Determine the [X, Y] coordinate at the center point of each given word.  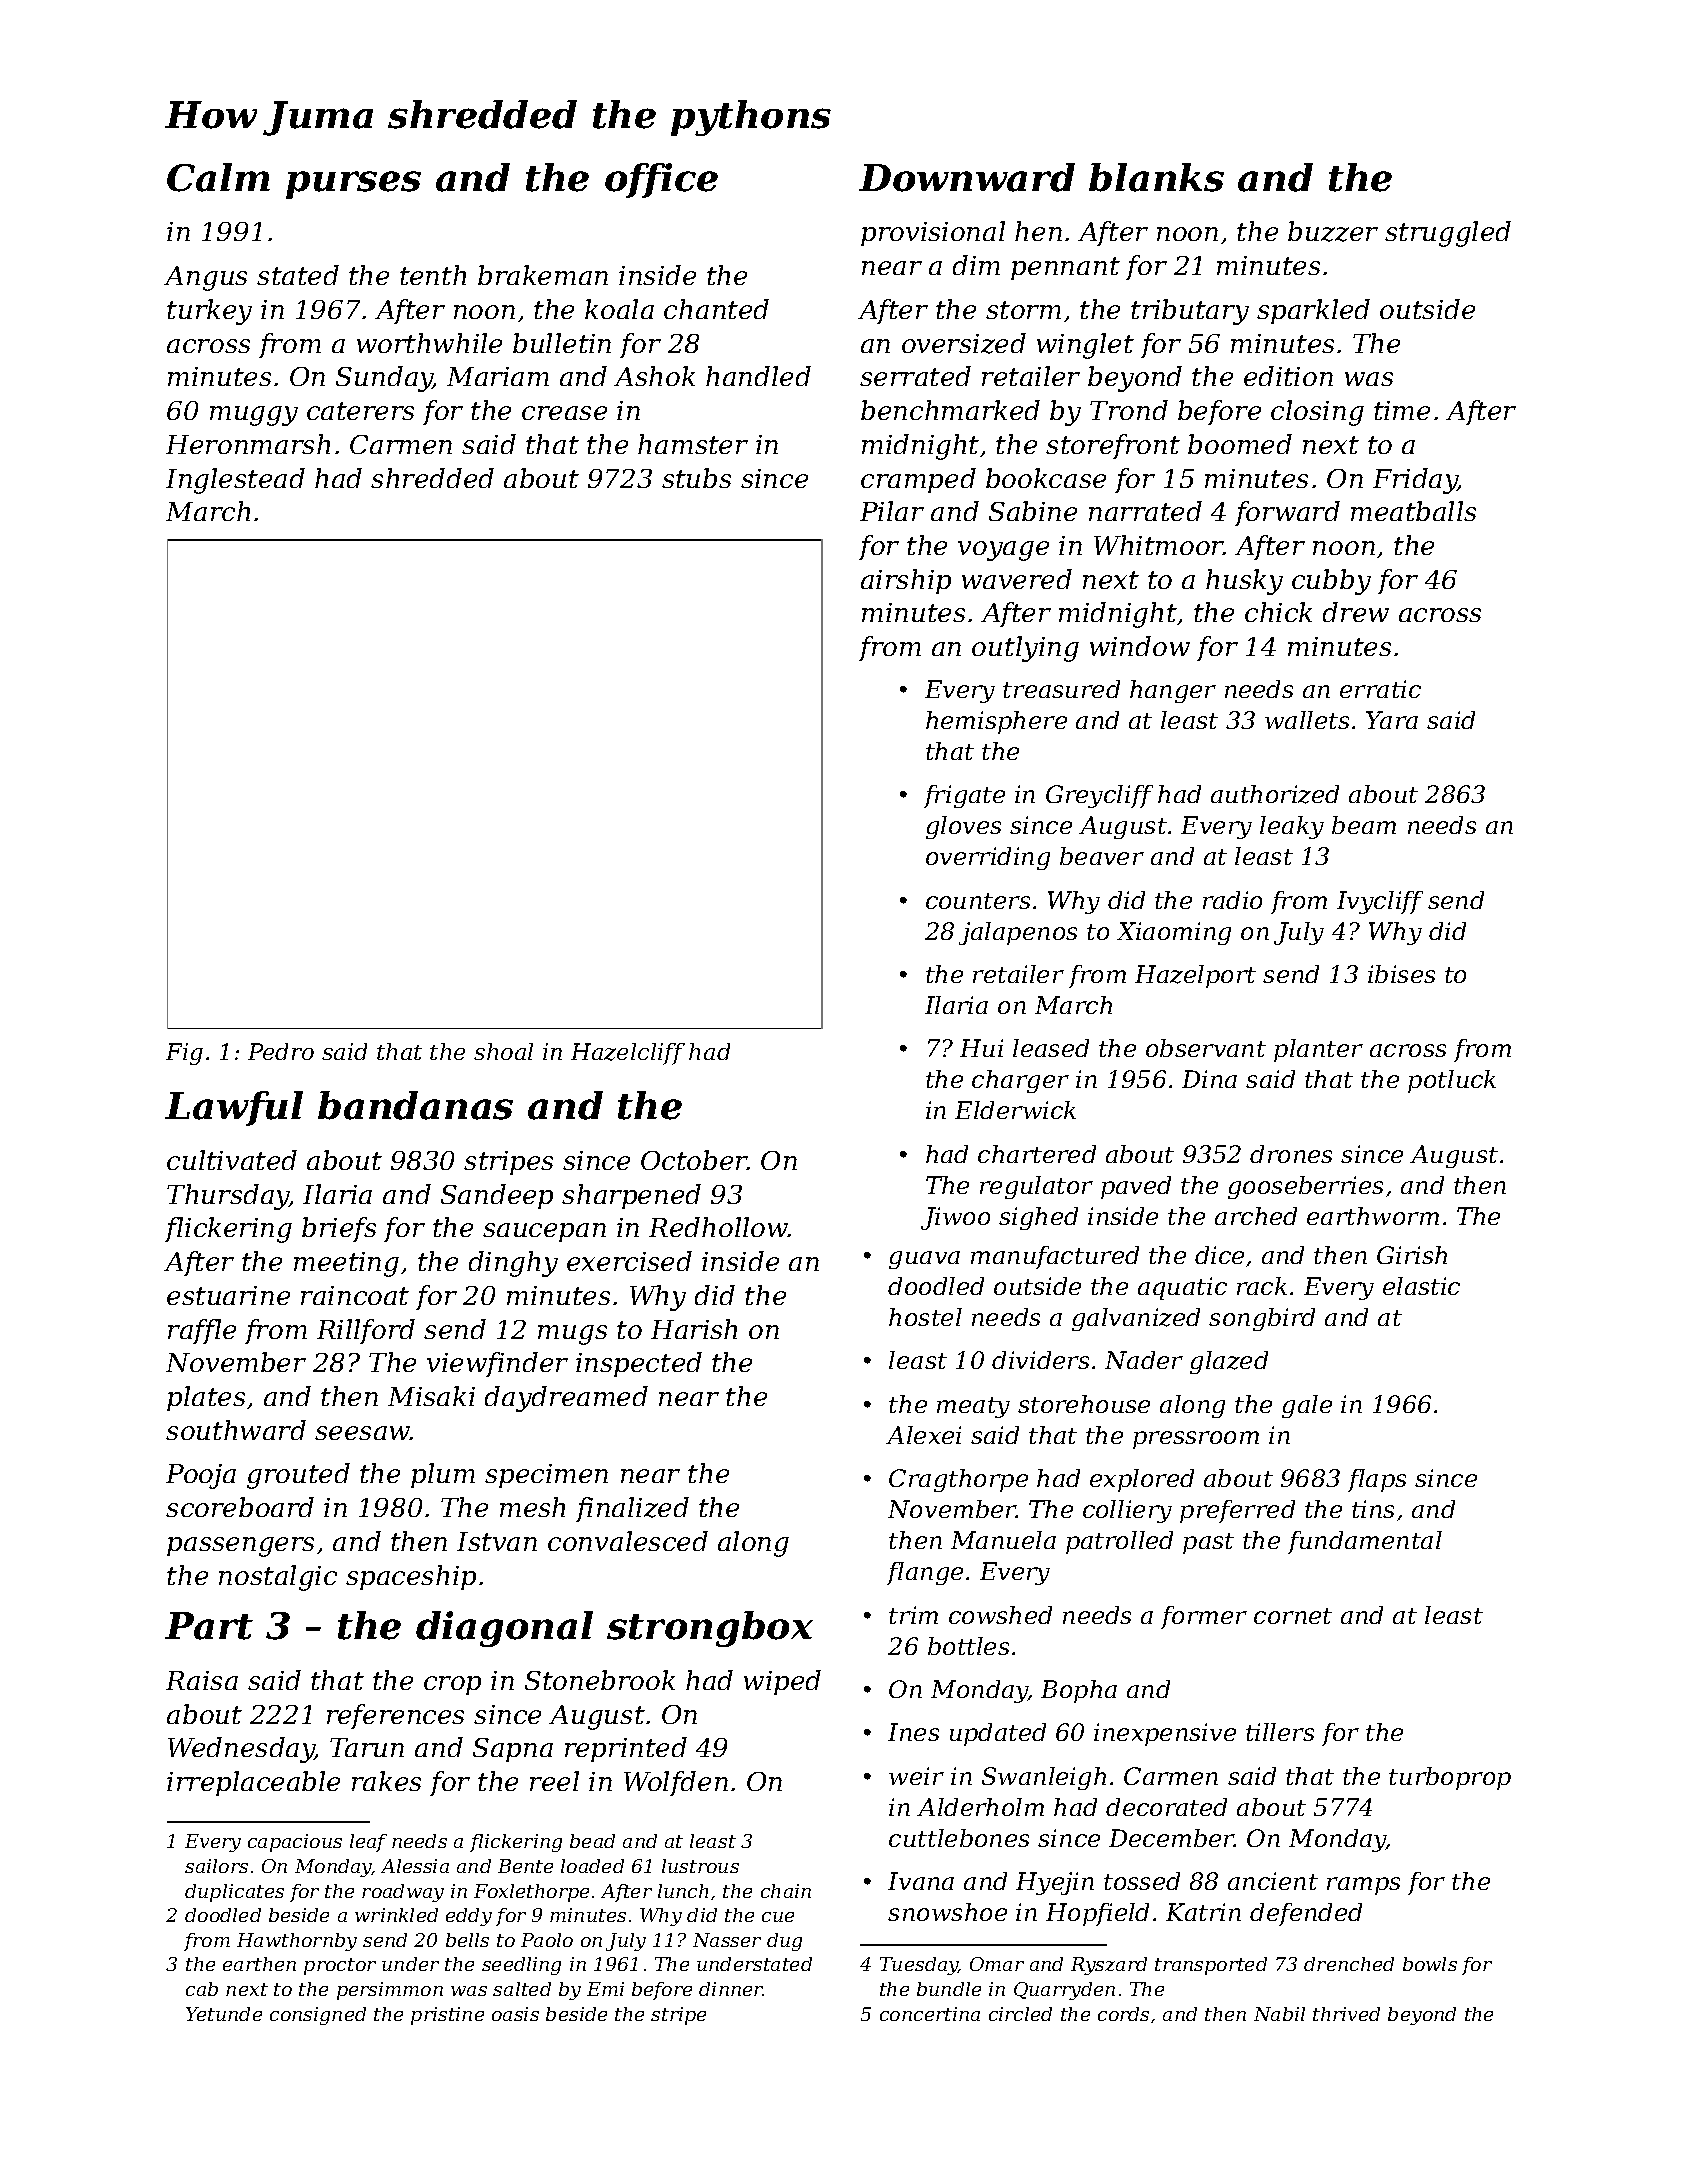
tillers [1280, 1732]
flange [925, 1573]
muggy [254, 416]
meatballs [1413, 511]
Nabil [1279, 2014]
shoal [503, 1051]
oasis [515, 2014]
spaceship [411, 1577]
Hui [981, 1048]
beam [1364, 825]
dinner [731, 1989]
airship [906, 581]
